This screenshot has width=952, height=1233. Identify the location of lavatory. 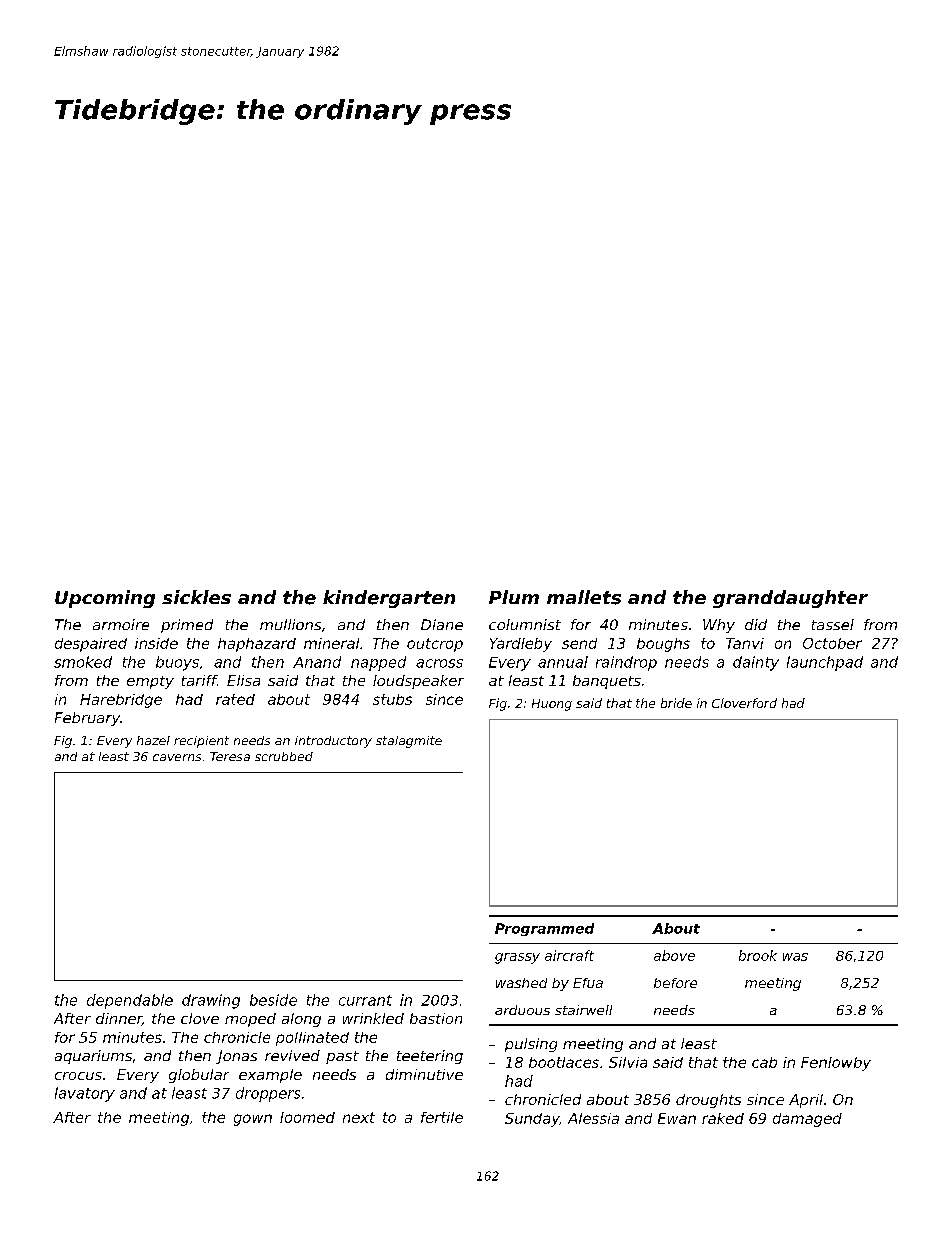
(85, 1094).
